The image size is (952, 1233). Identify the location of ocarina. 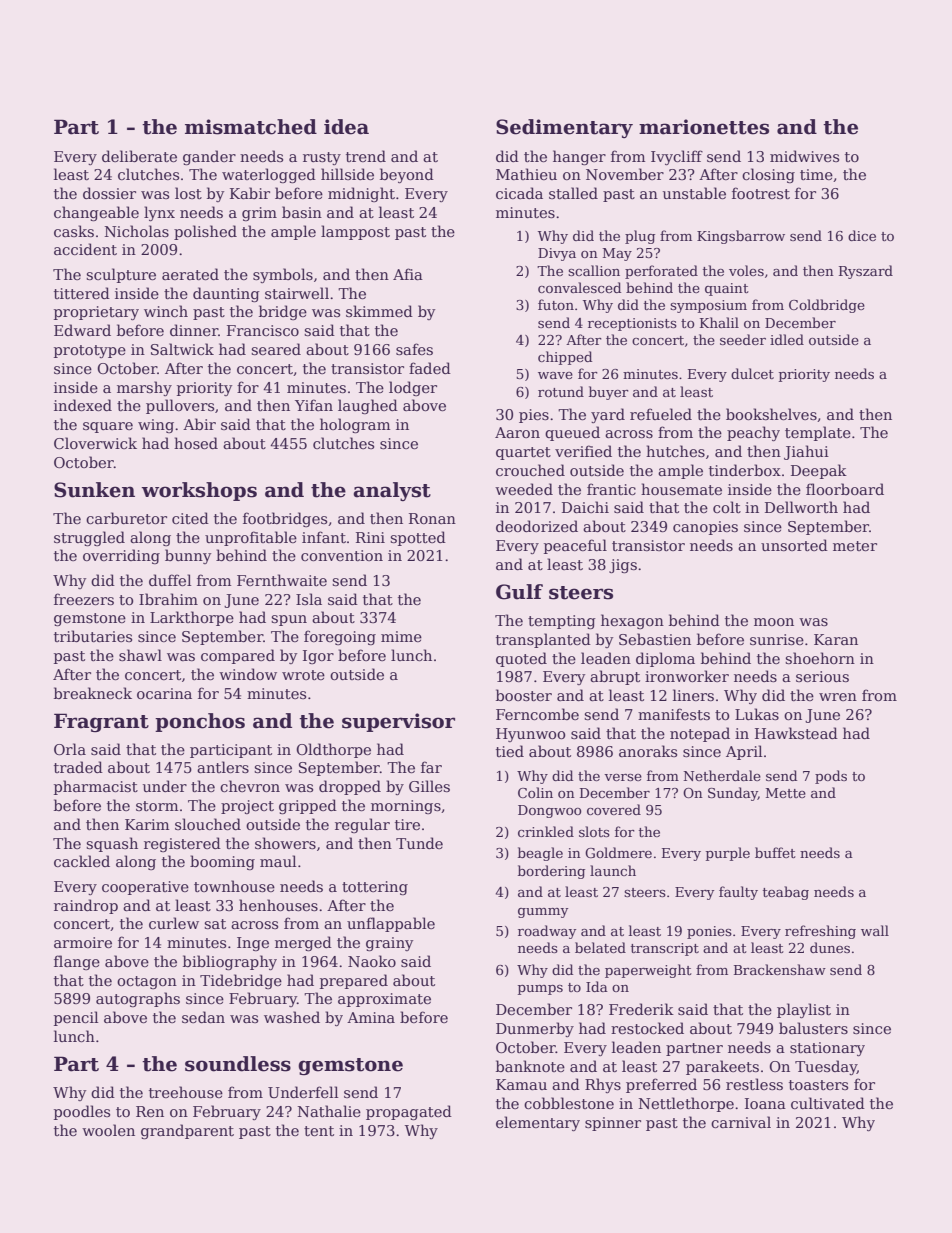
(164, 693).
